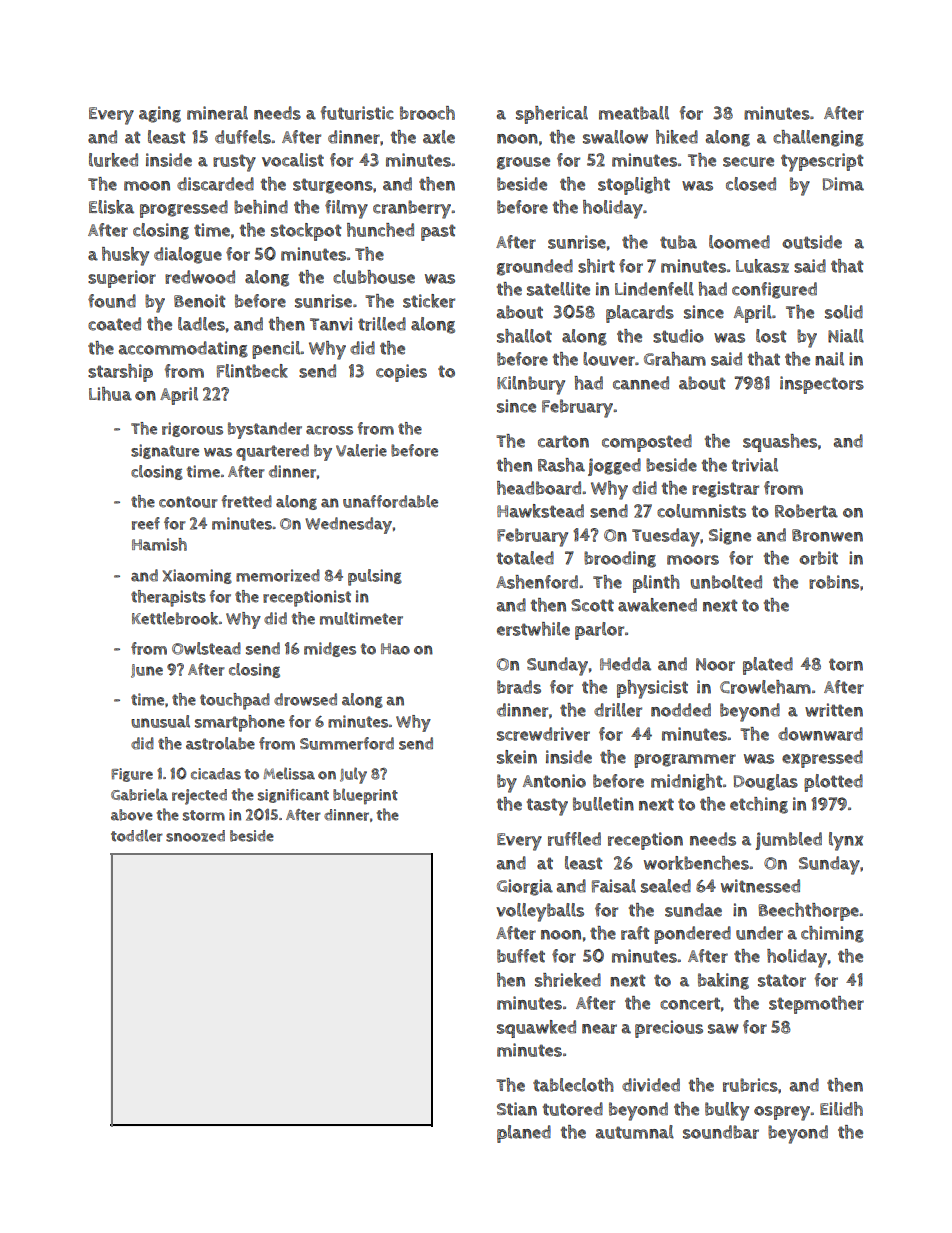 The width and height of the screenshot is (952, 1233). I want to click on planed, so click(524, 1134).
